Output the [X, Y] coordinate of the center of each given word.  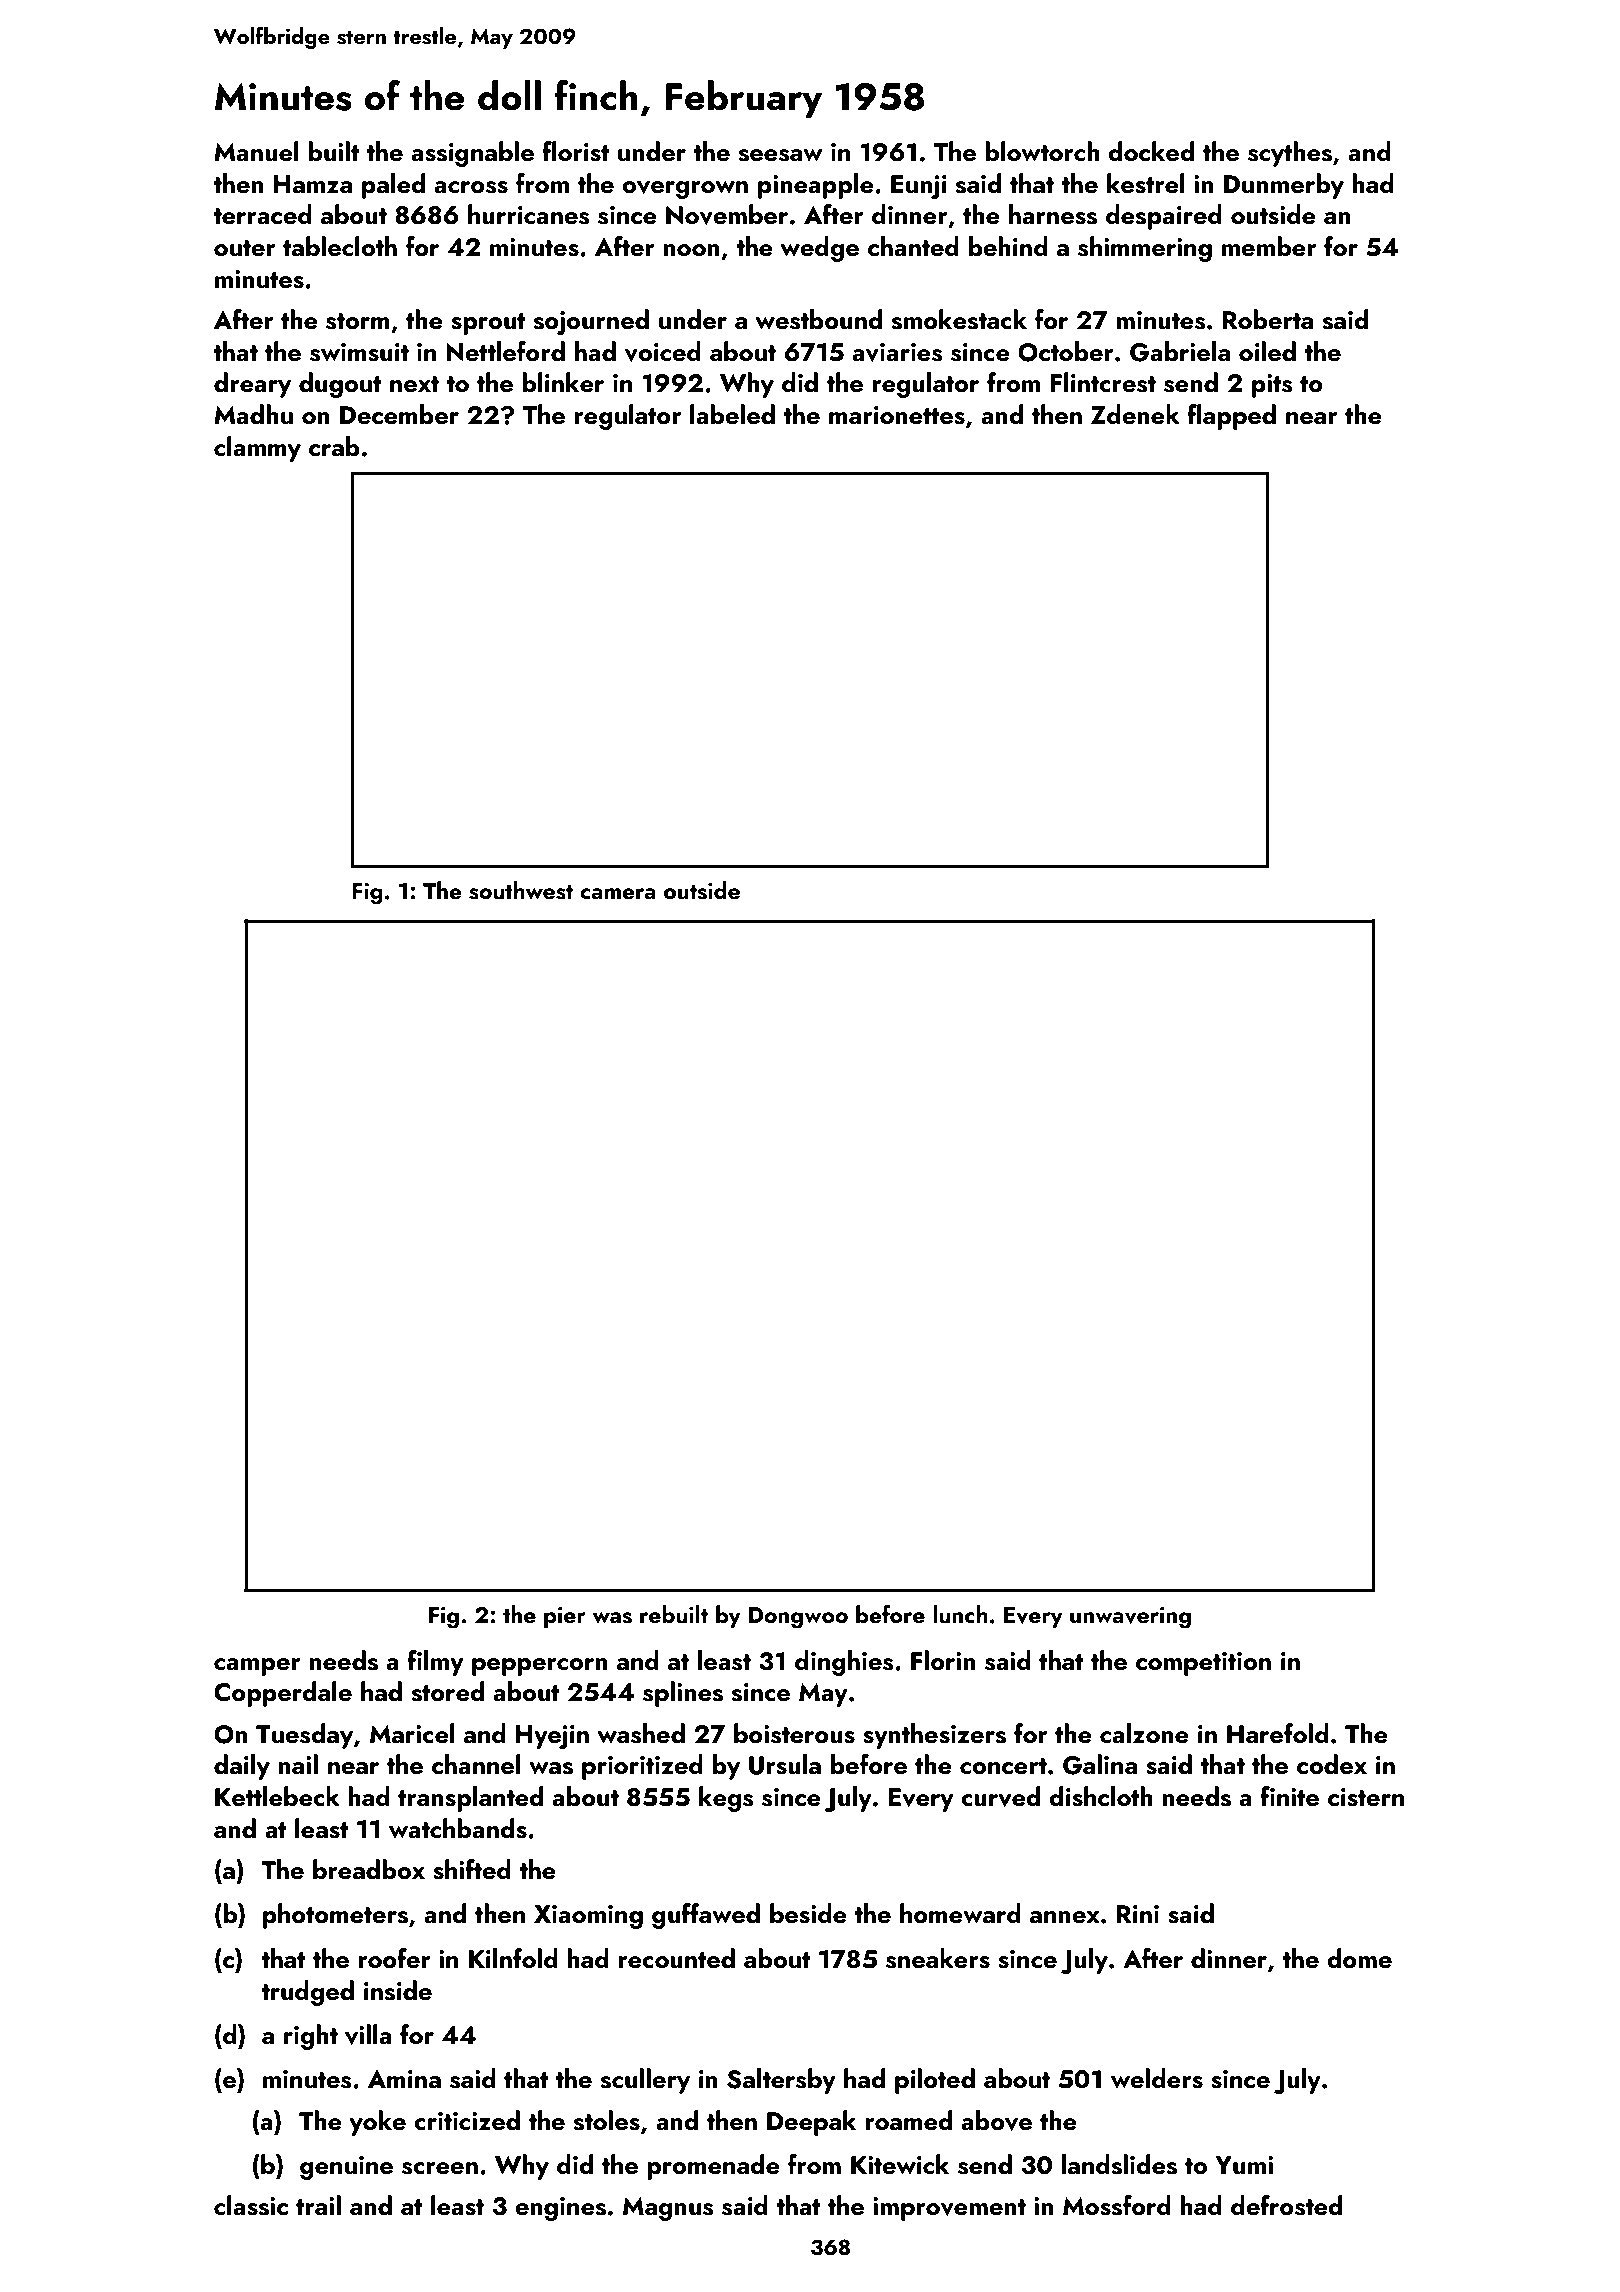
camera [618, 893]
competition [1203, 1664]
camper [257, 1667]
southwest [521, 890]
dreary [252, 385]
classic [251, 2205]
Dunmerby [1284, 186]
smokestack [959, 319]
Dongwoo [798, 1618]
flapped [1231, 417]
